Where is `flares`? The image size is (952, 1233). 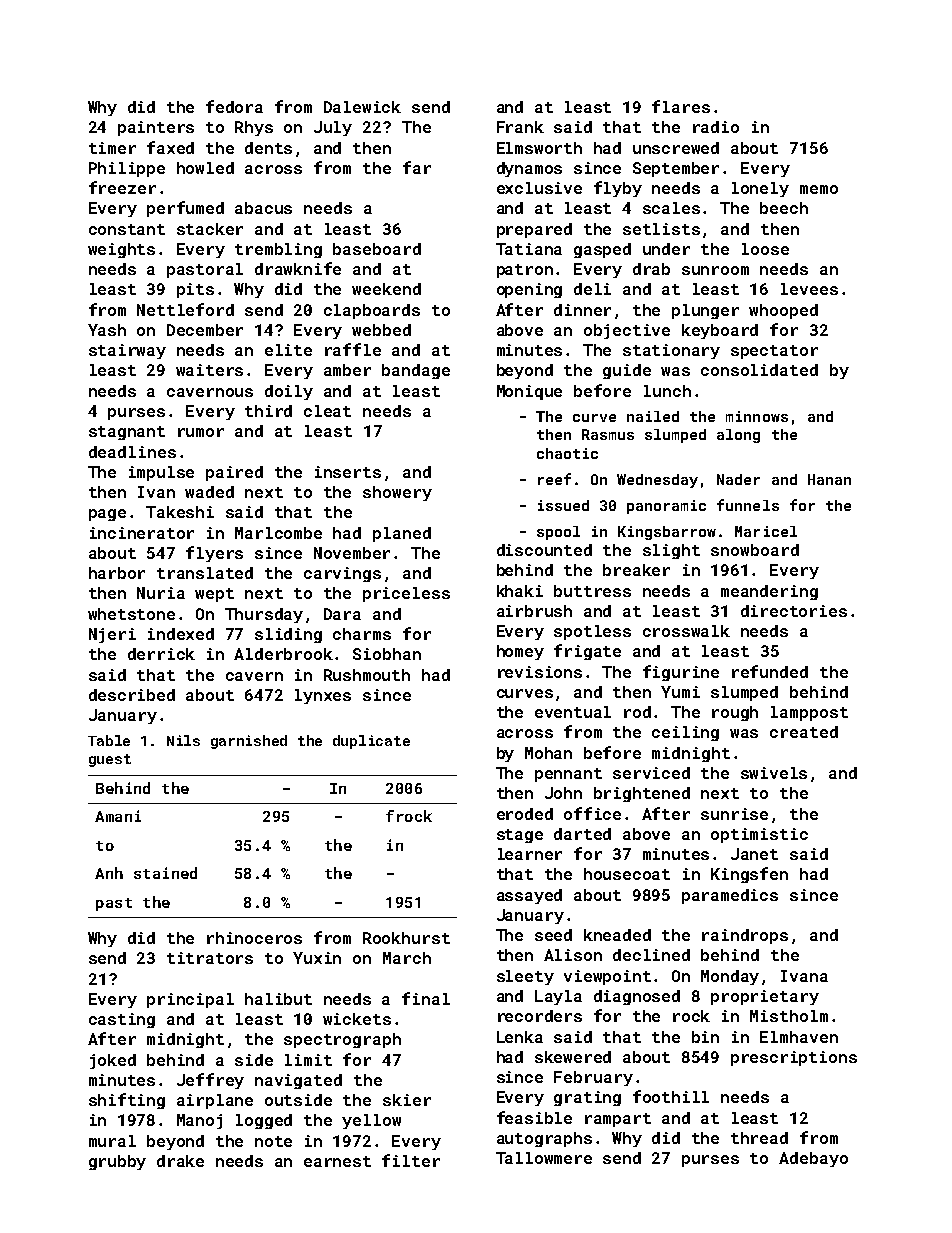 flares is located at coordinates (681, 106).
